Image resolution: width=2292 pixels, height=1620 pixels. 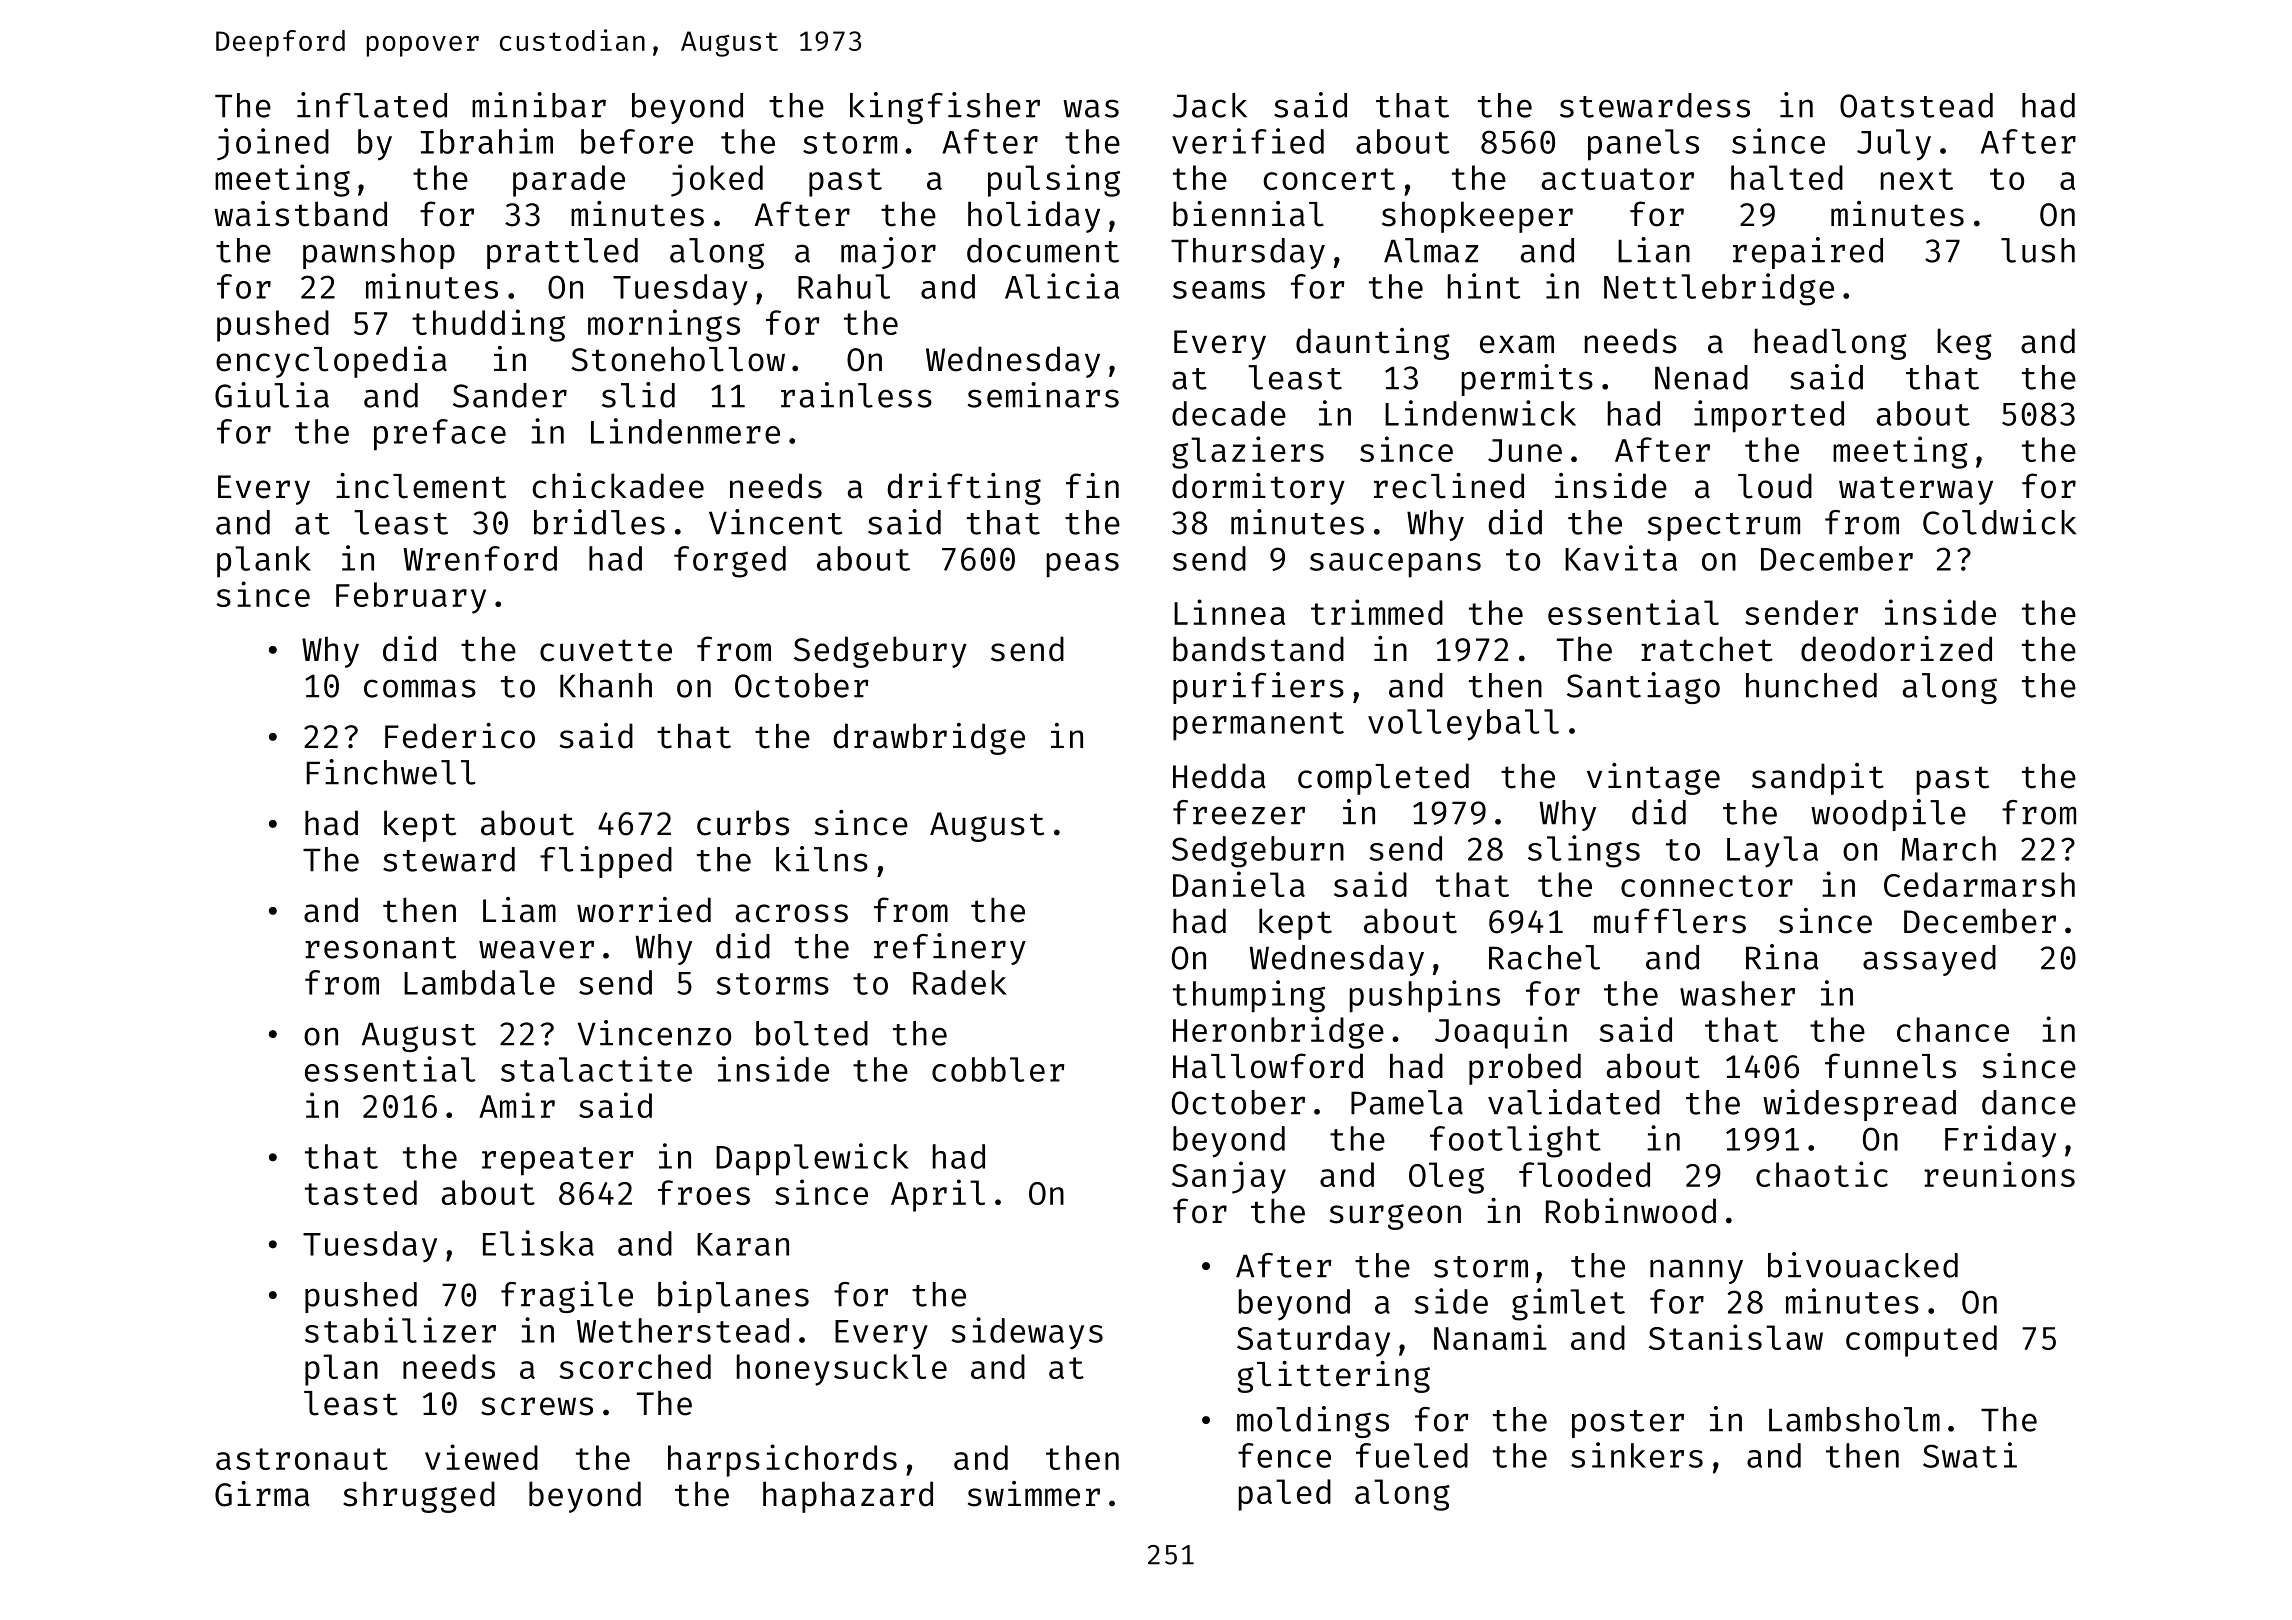 I want to click on Girma, so click(x=262, y=1494).
